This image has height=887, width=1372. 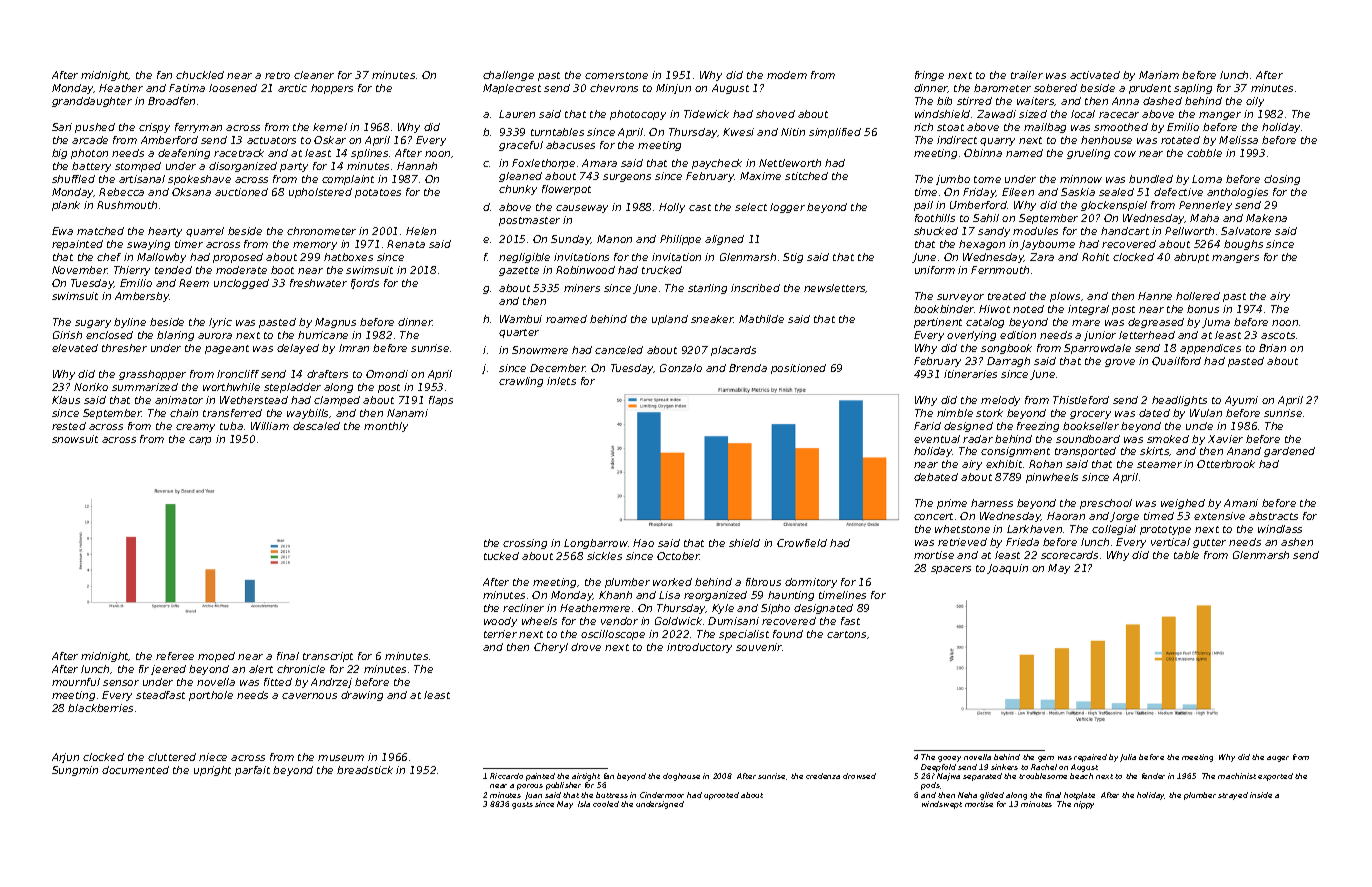 I want to click on big, so click(x=59, y=154).
